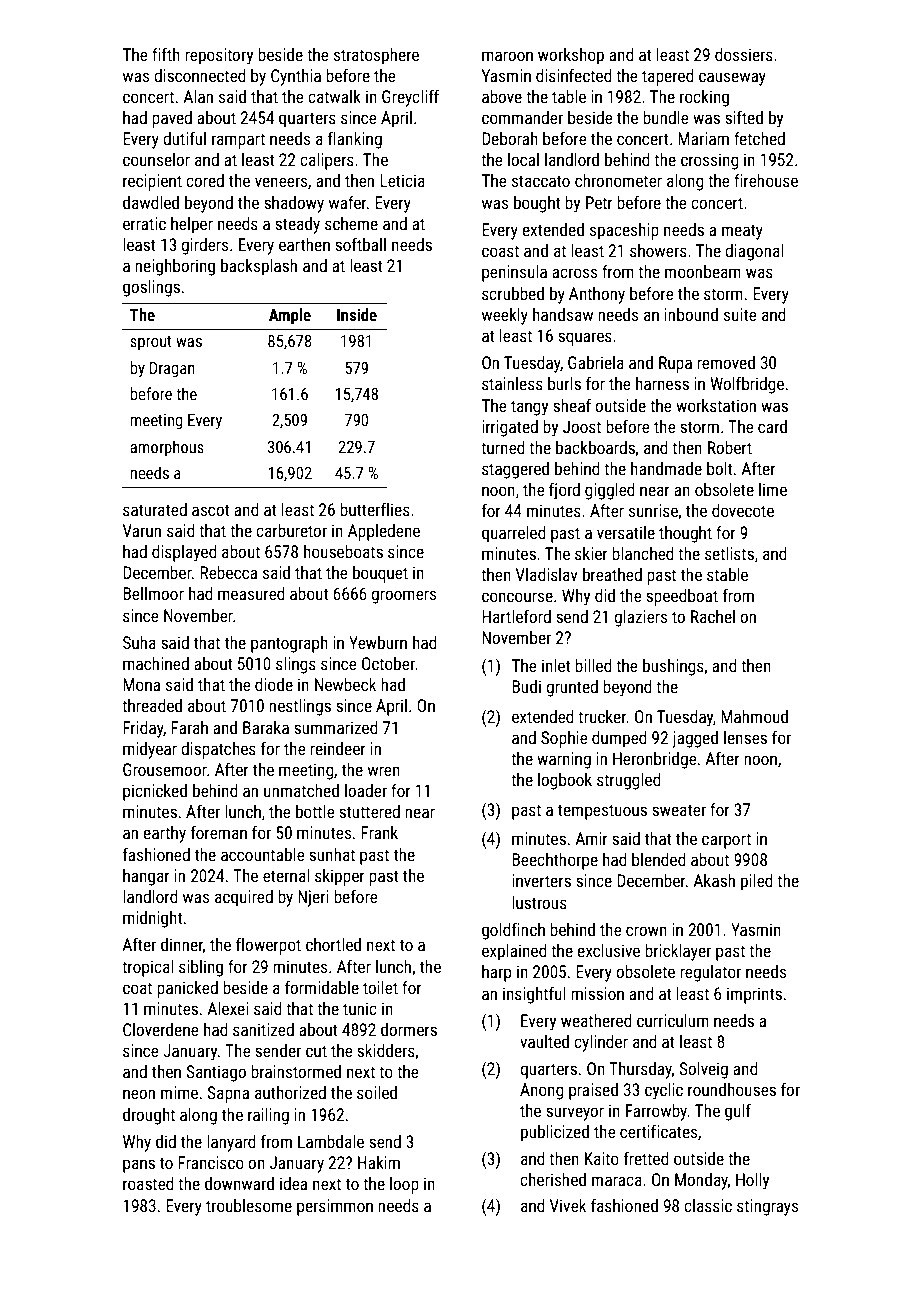 This document has height=1308, width=924. I want to click on maroon, so click(507, 56).
